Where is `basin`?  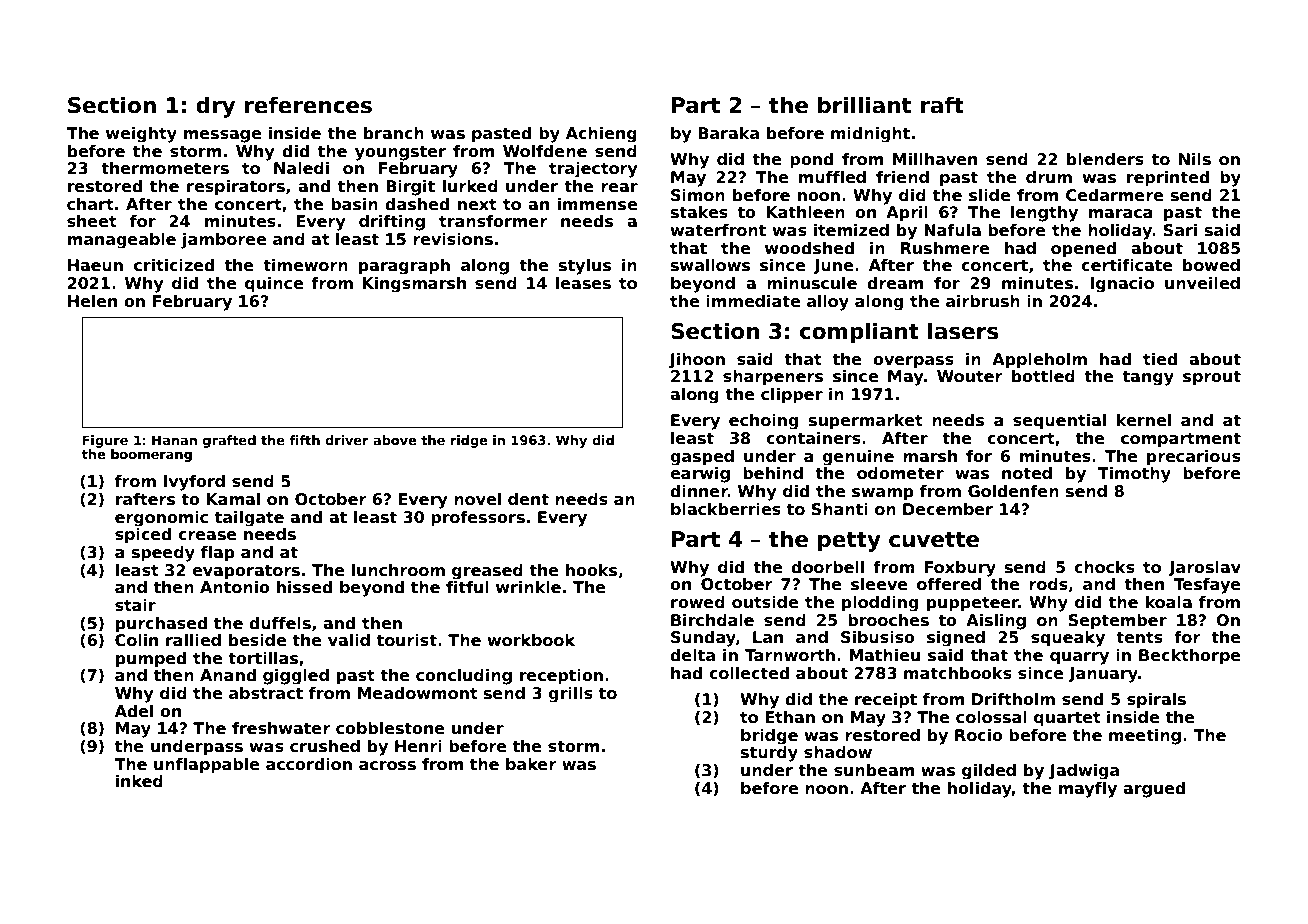
basin is located at coordinates (354, 204).
